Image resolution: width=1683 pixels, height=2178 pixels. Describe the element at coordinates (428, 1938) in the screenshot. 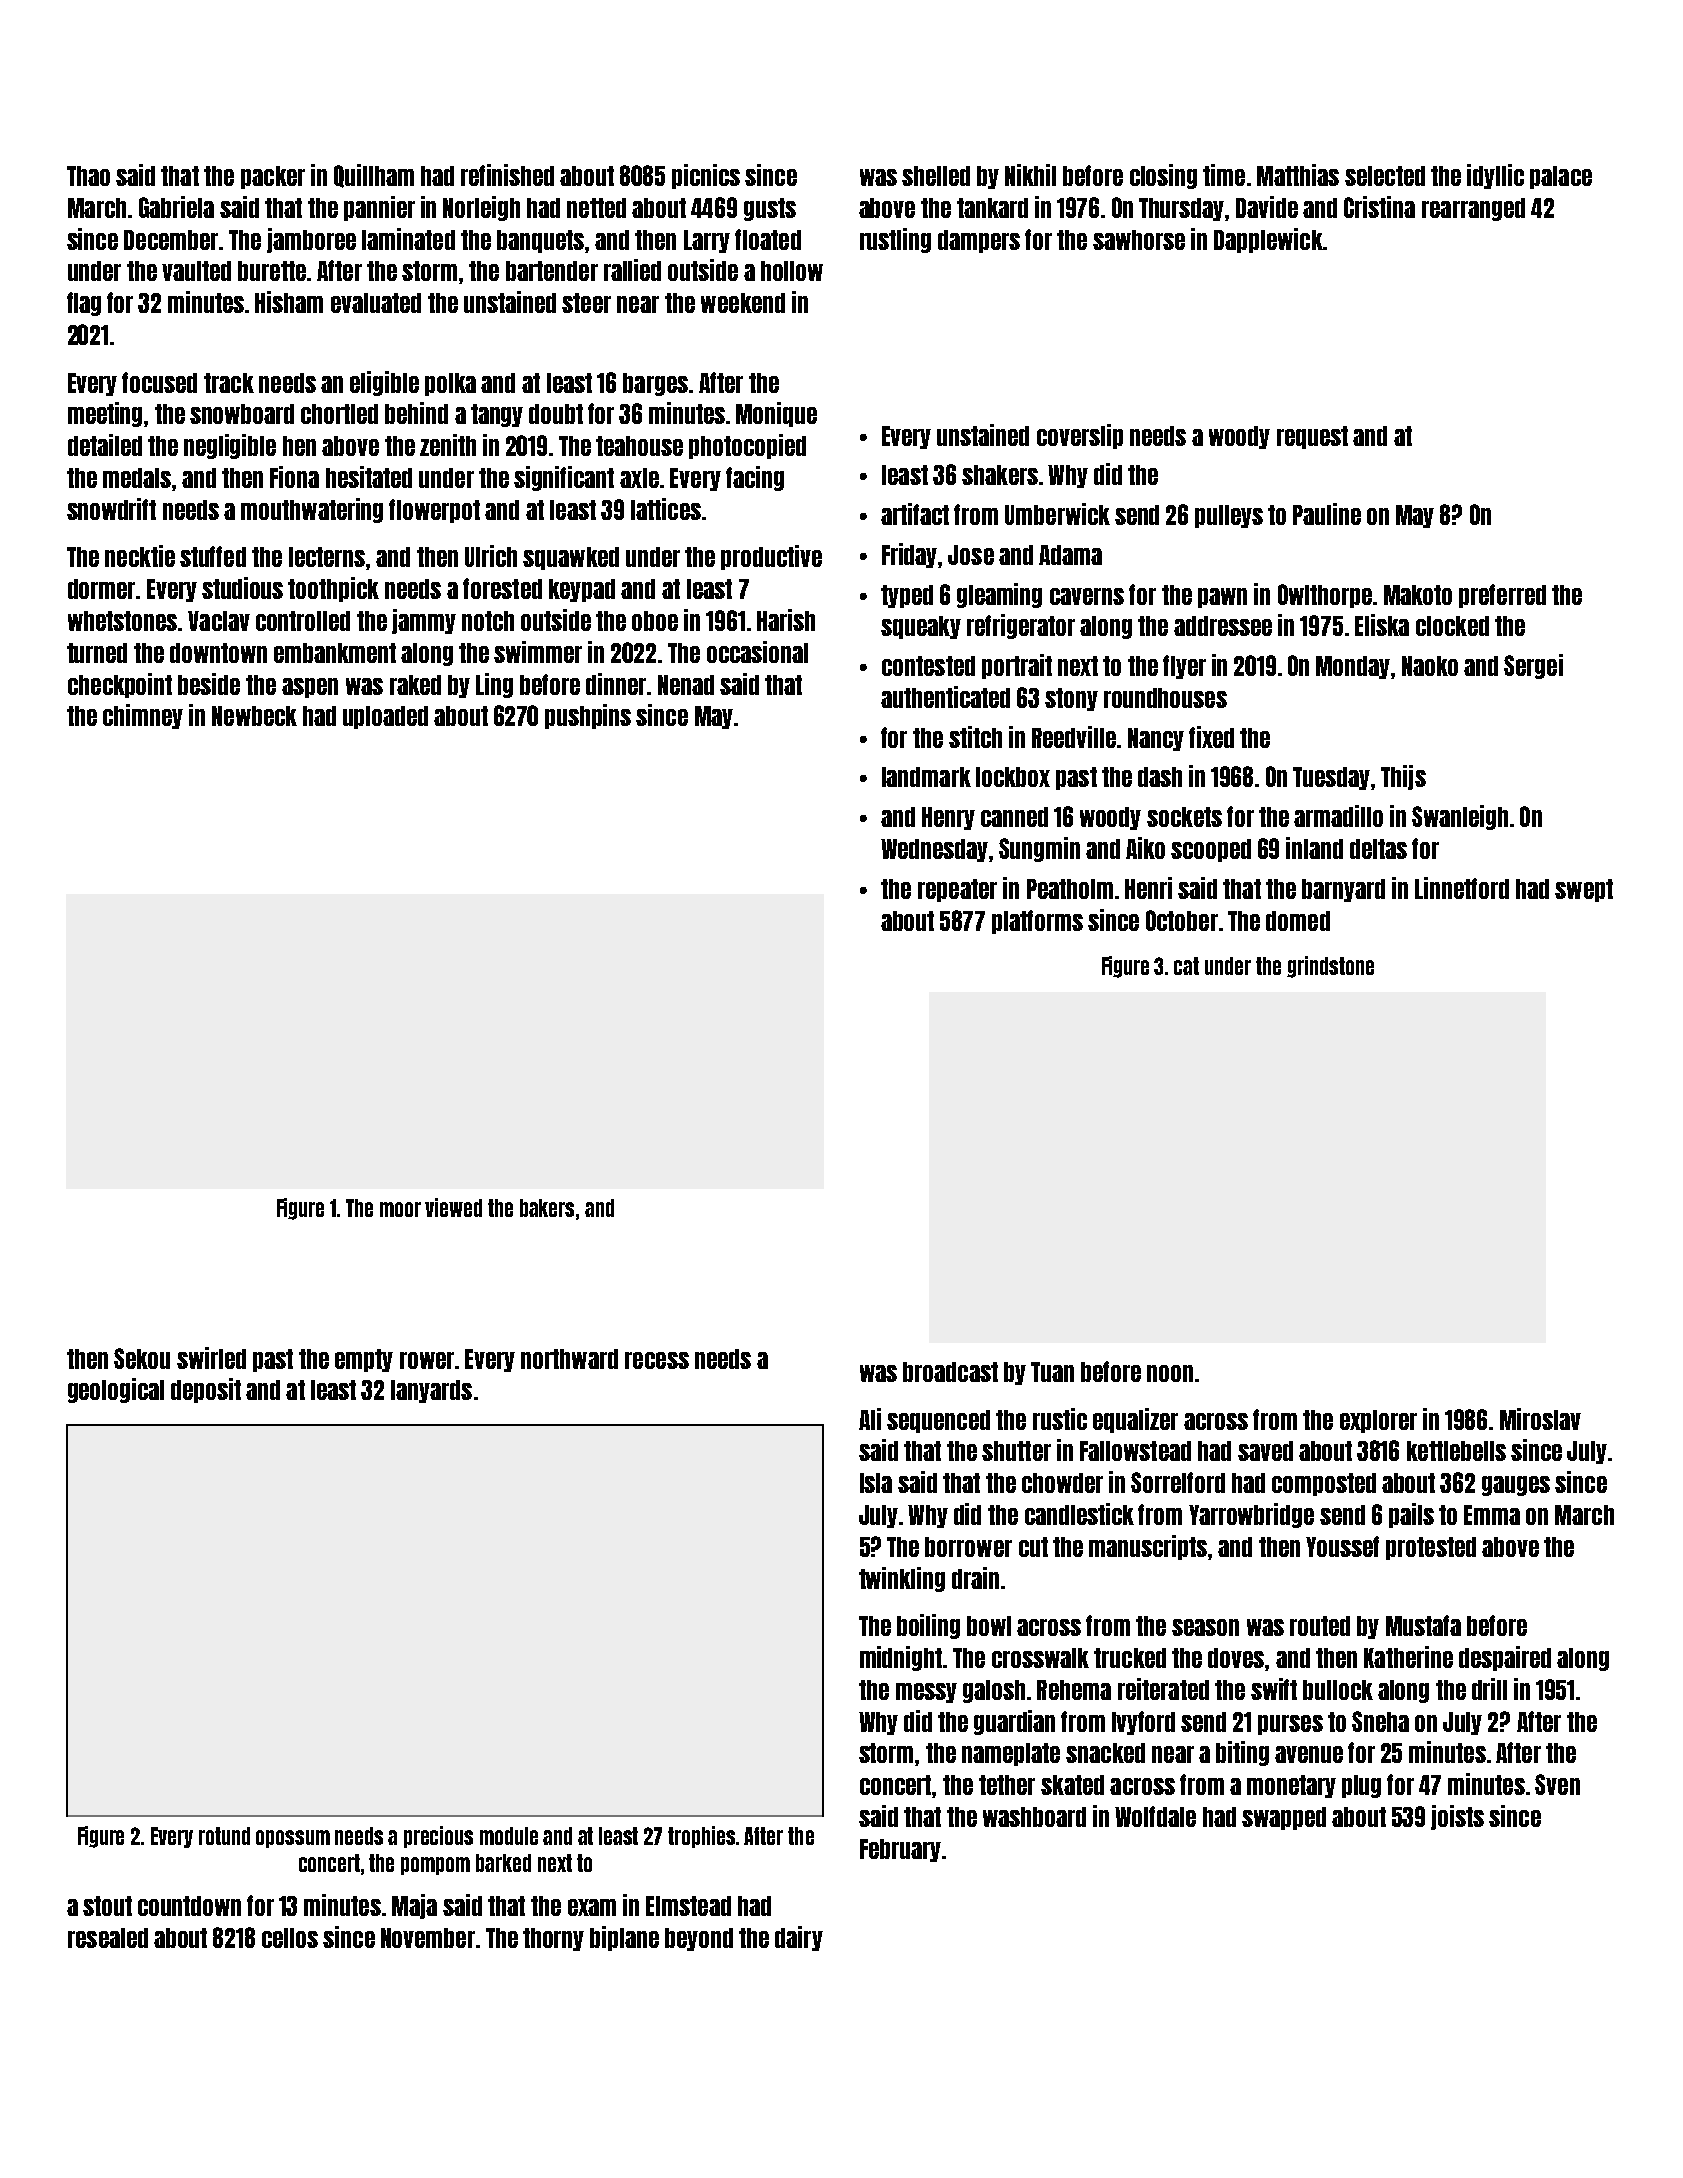

I see `November` at that location.
